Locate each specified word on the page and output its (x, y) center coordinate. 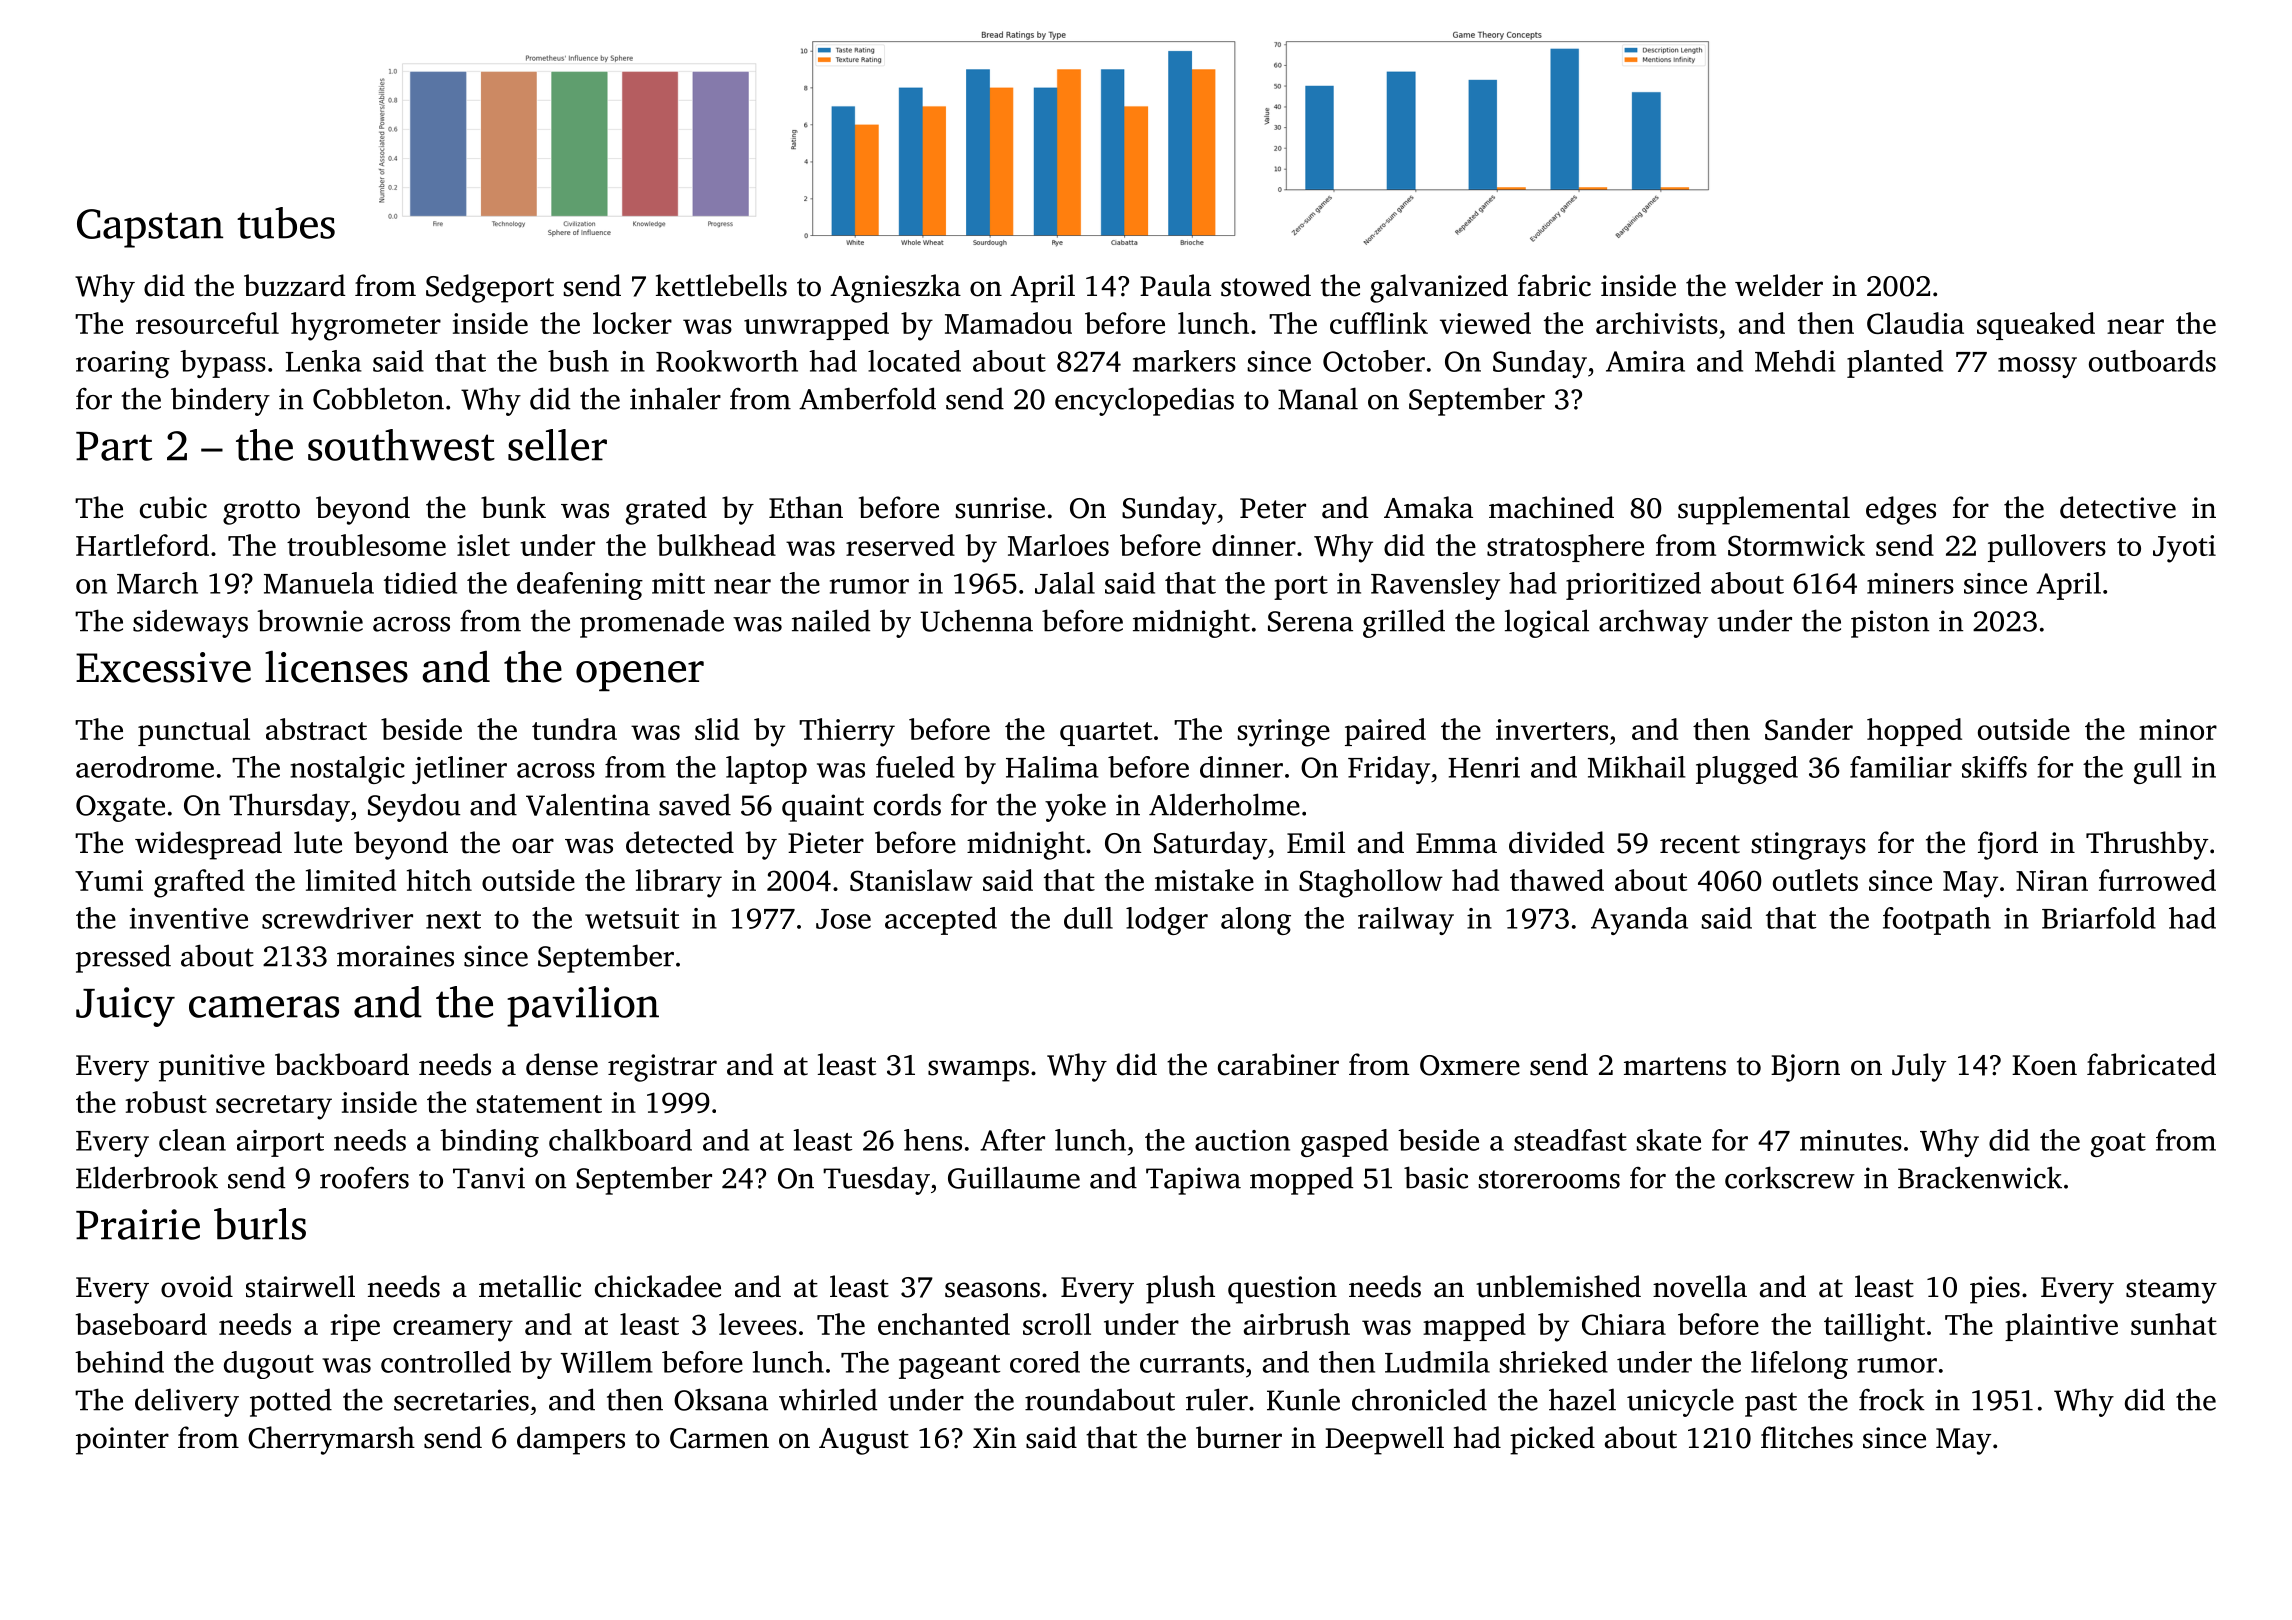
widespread (208, 845)
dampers (571, 1440)
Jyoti (2184, 549)
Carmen (719, 1438)
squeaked (2036, 326)
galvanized (1439, 288)
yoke (1075, 807)
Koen (2044, 1065)
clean (192, 1140)
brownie (310, 620)
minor (2178, 729)
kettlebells (721, 285)
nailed (831, 620)
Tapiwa (1193, 1181)
